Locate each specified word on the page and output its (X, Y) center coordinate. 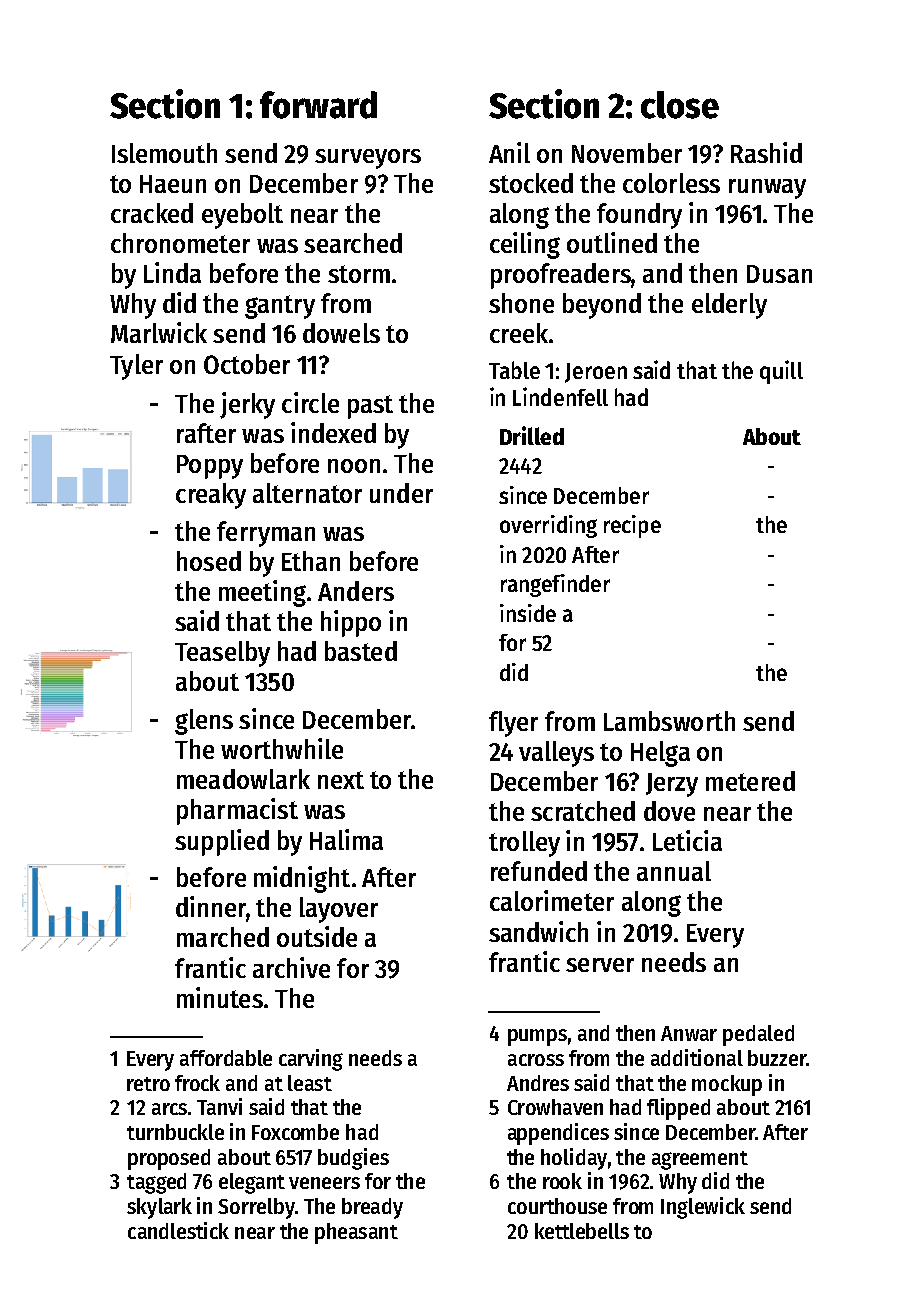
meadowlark (243, 779)
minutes (220, 997)
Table (514, 370)
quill (781, 372)
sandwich (538, 931)
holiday (574, 1159)
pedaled (758, 1035)
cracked (152, 213)
